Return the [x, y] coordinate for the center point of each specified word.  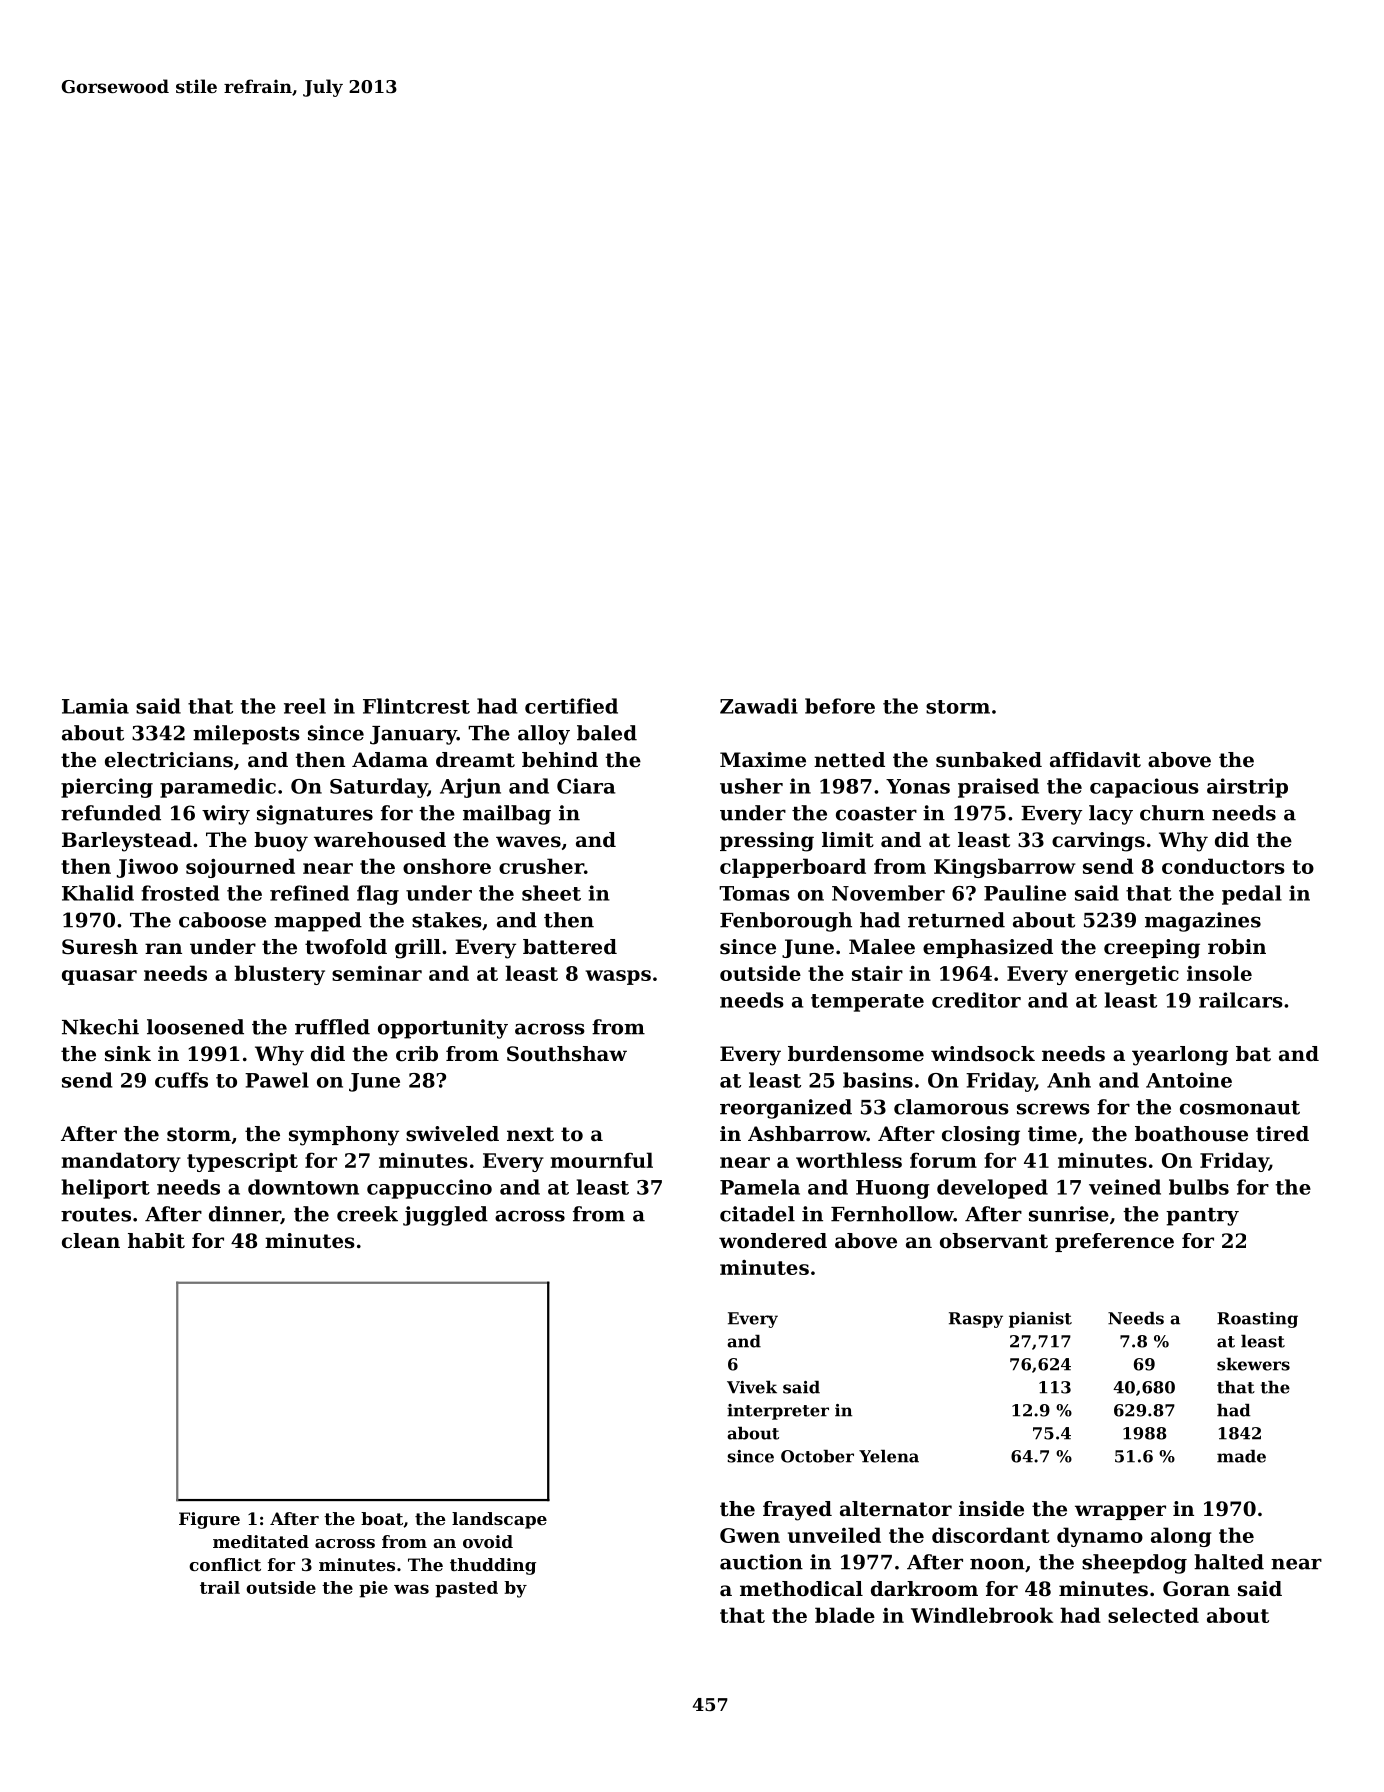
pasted [466, 1589]
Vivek [752, 1387]
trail [220, 1587]
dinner [245, 1215]
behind [560, 760]
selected [1153, 1615]
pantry [1202, 1217]
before [840, 706]
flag [378, 895]
